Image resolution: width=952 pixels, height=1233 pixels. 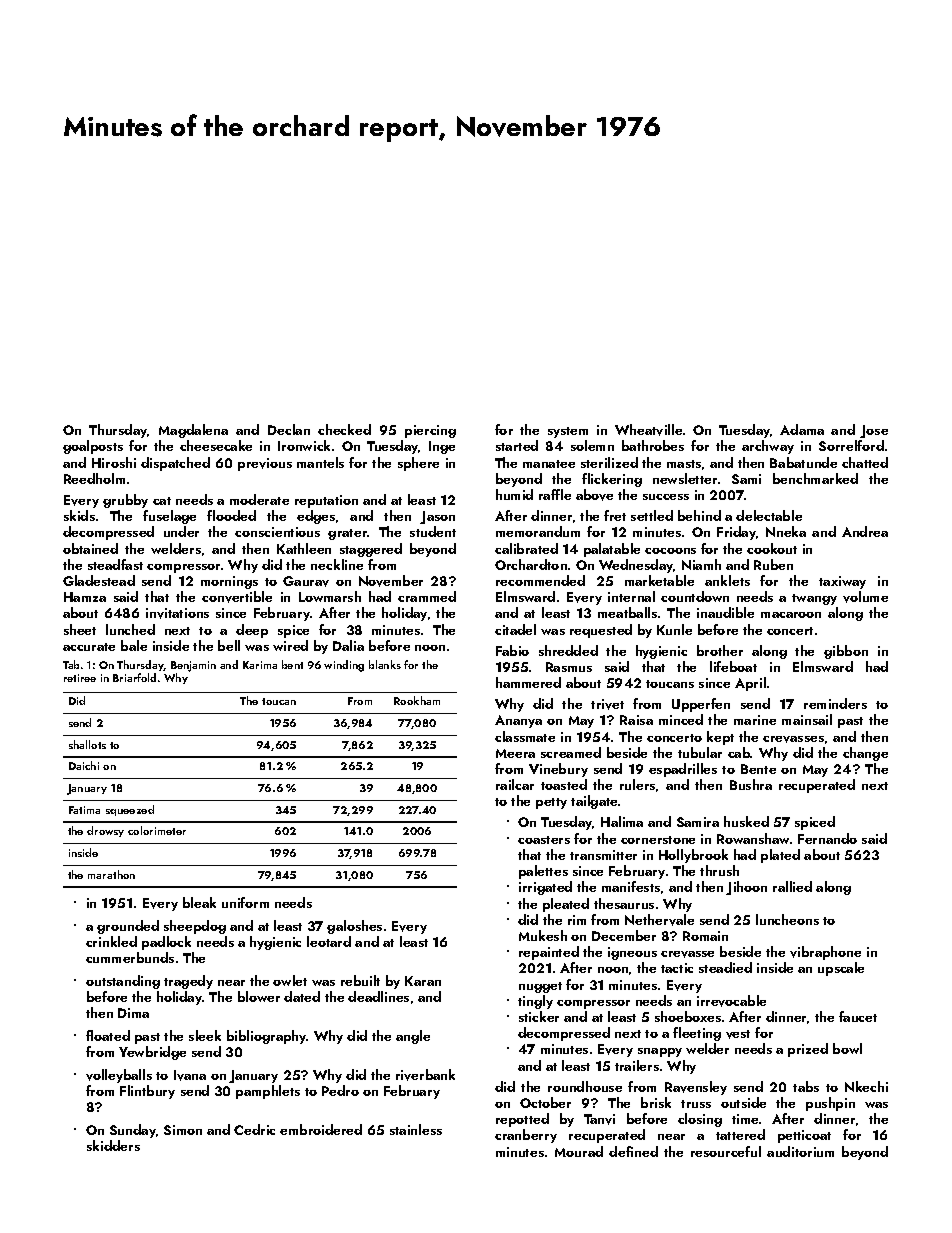 What do you see at coordinates (579, 1151) in the screenshot?
I see `Mourad` at bounding box center [579, 1151].
